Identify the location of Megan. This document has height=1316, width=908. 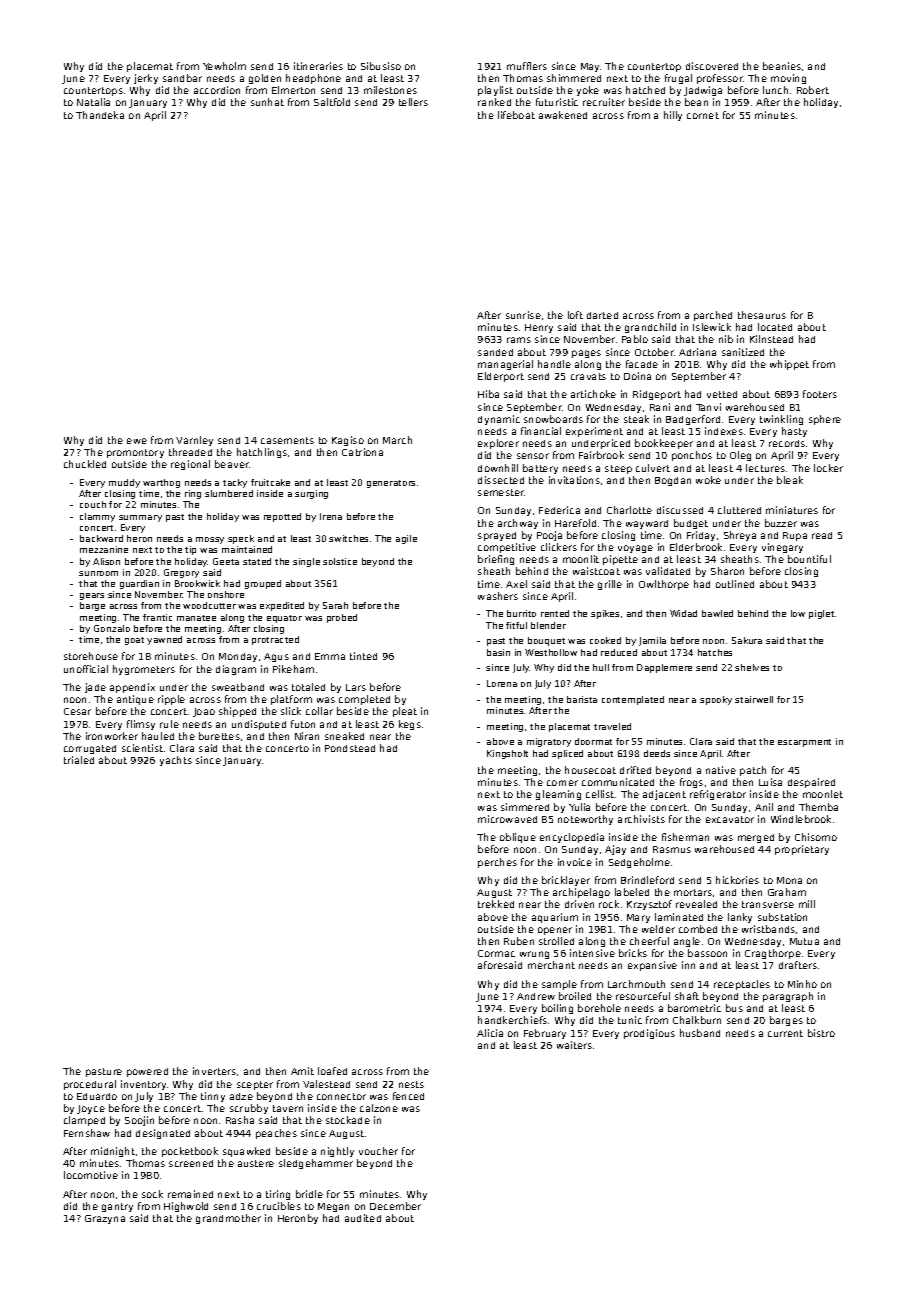
(333, 1207).
